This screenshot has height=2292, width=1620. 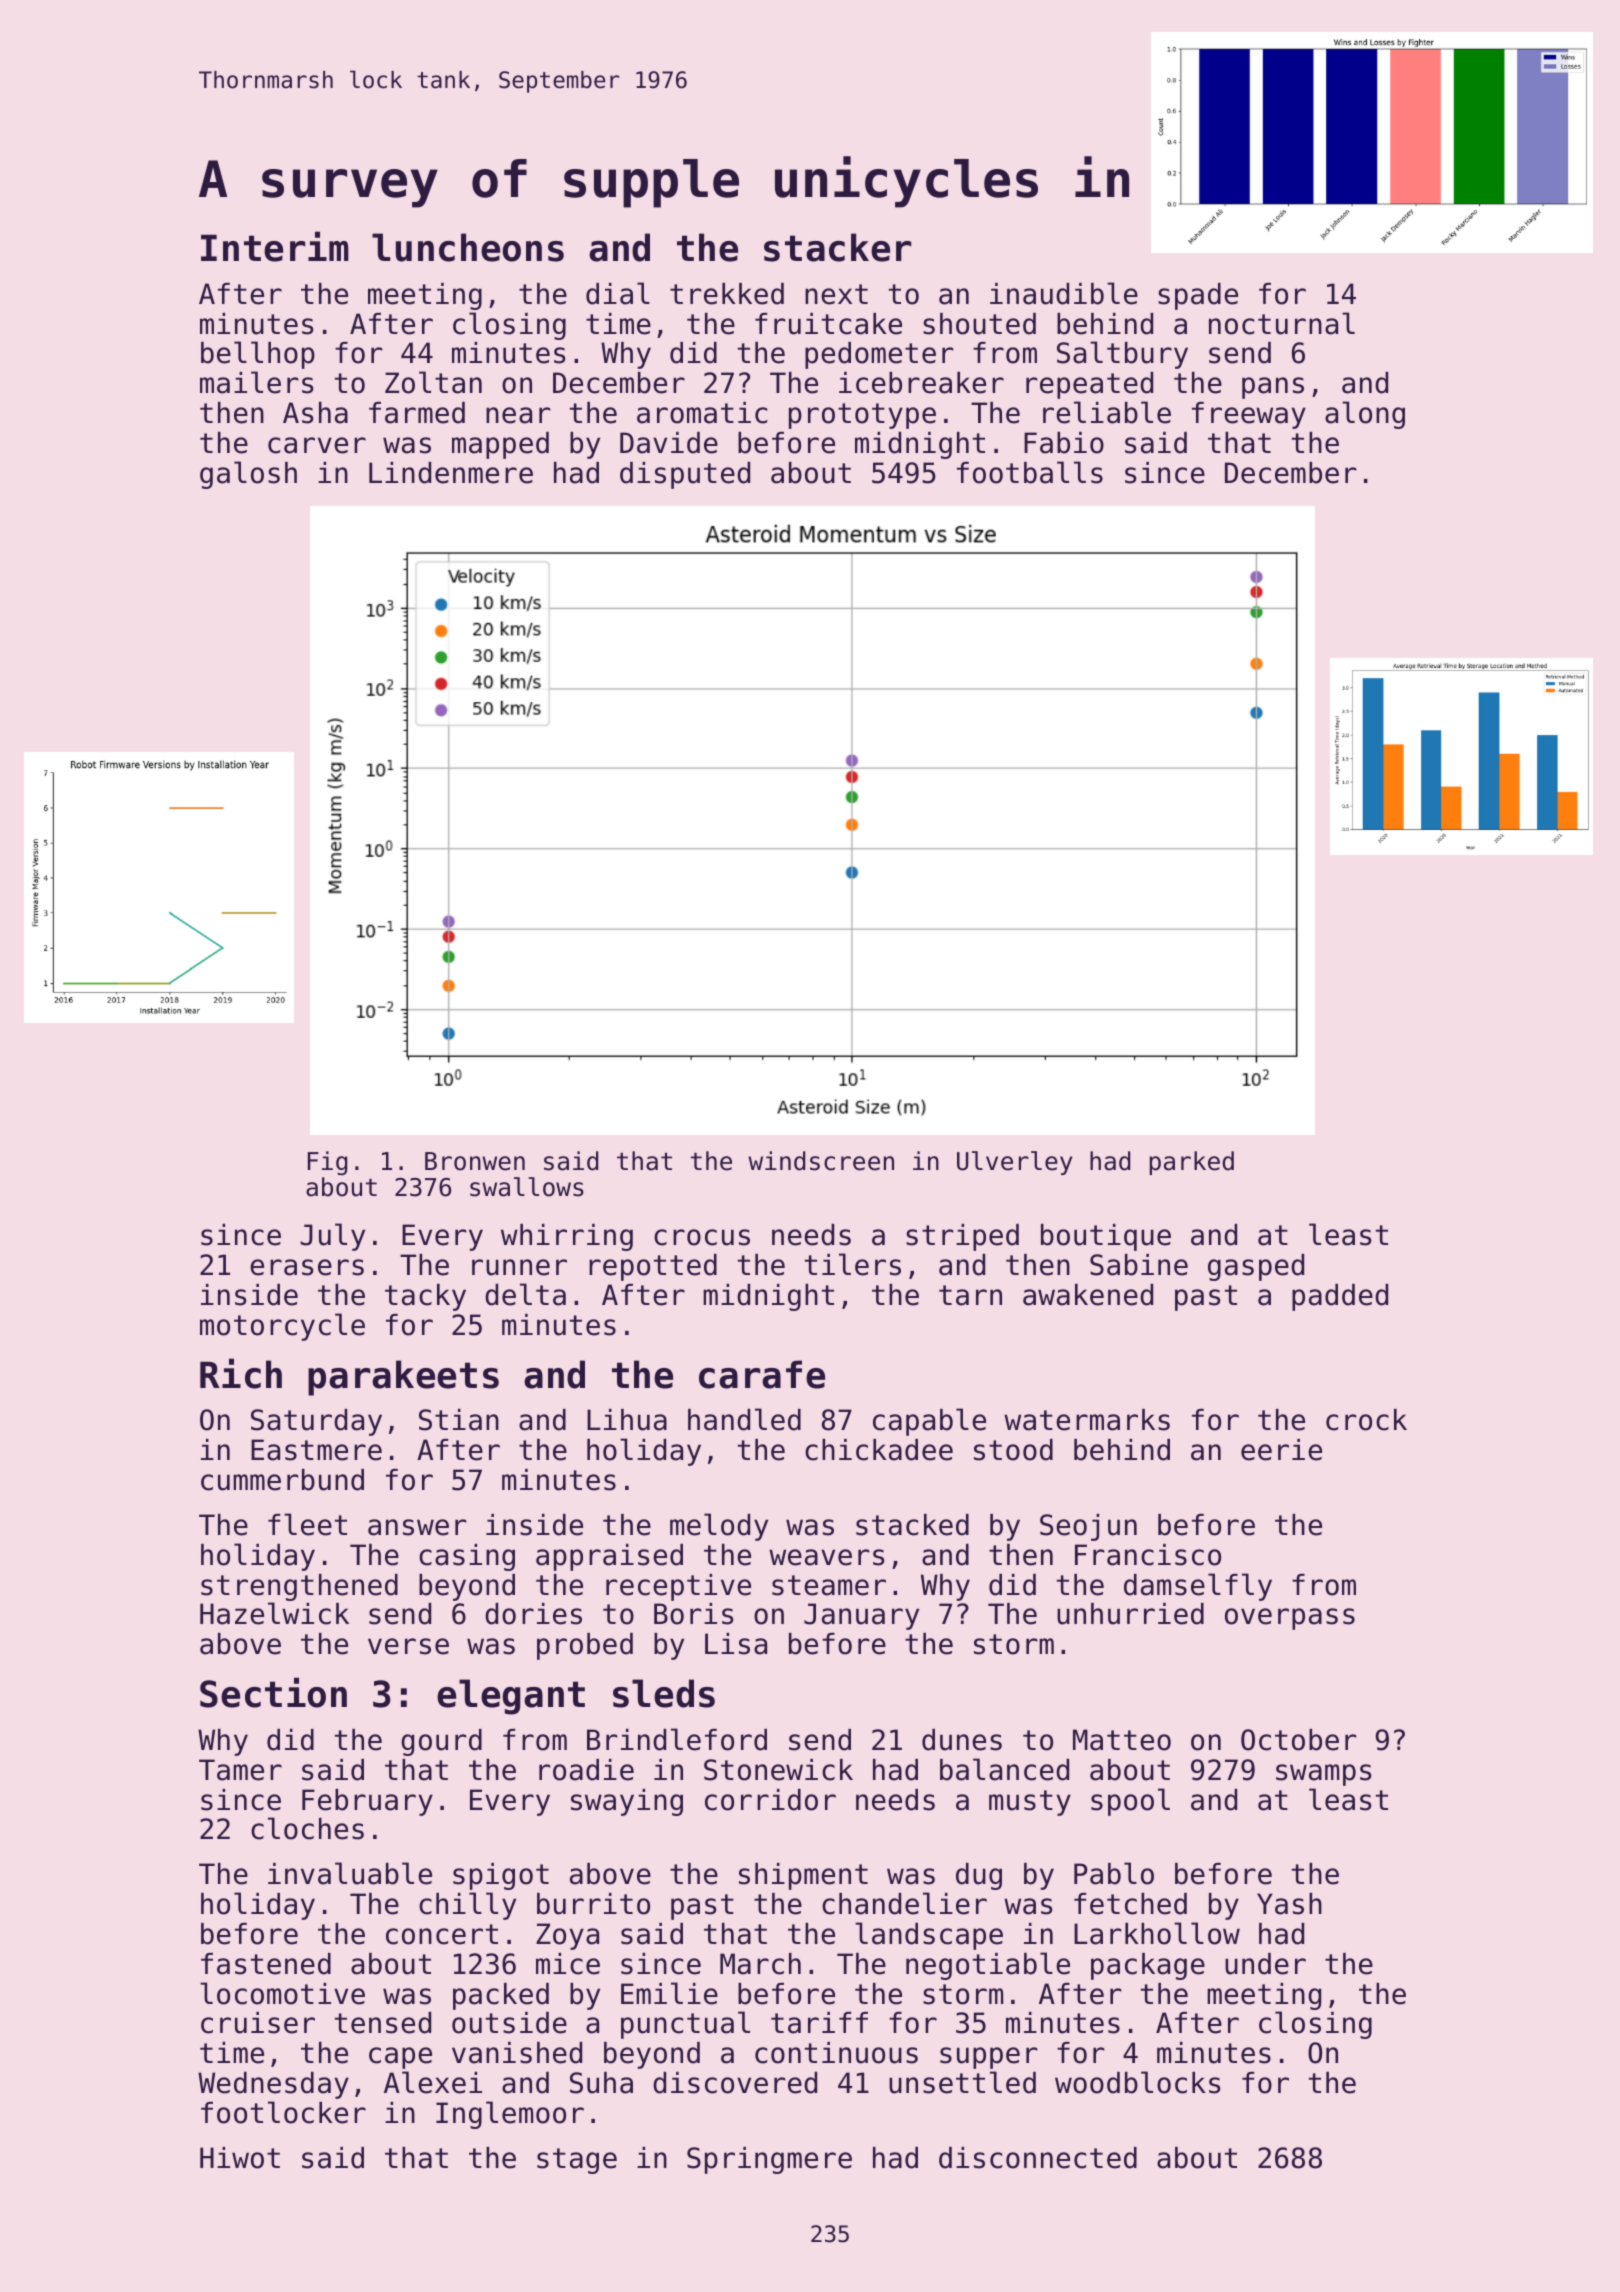 What do you see at coordinates (274, 1613) in the screenshot?
I see `Hazelwick` at bounding box center [274, 1613].
